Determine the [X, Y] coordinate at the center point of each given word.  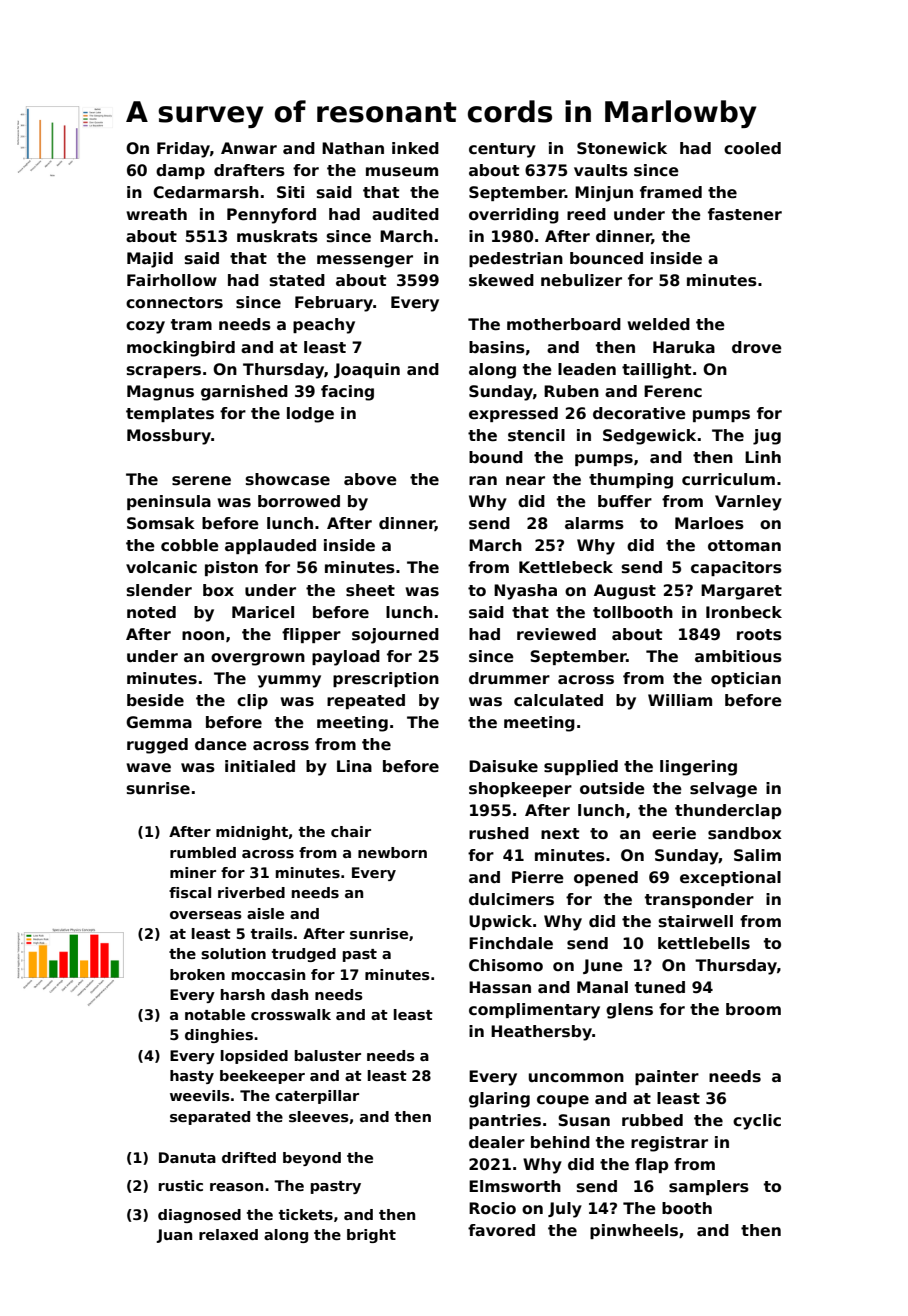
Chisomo [506, 965]
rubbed [652, 1120]
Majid [150, 260]
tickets [306, 1214]
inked [415, 148]
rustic [181, 1185]
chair [351, 831]
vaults [601, 170]
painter [667, 1077]
